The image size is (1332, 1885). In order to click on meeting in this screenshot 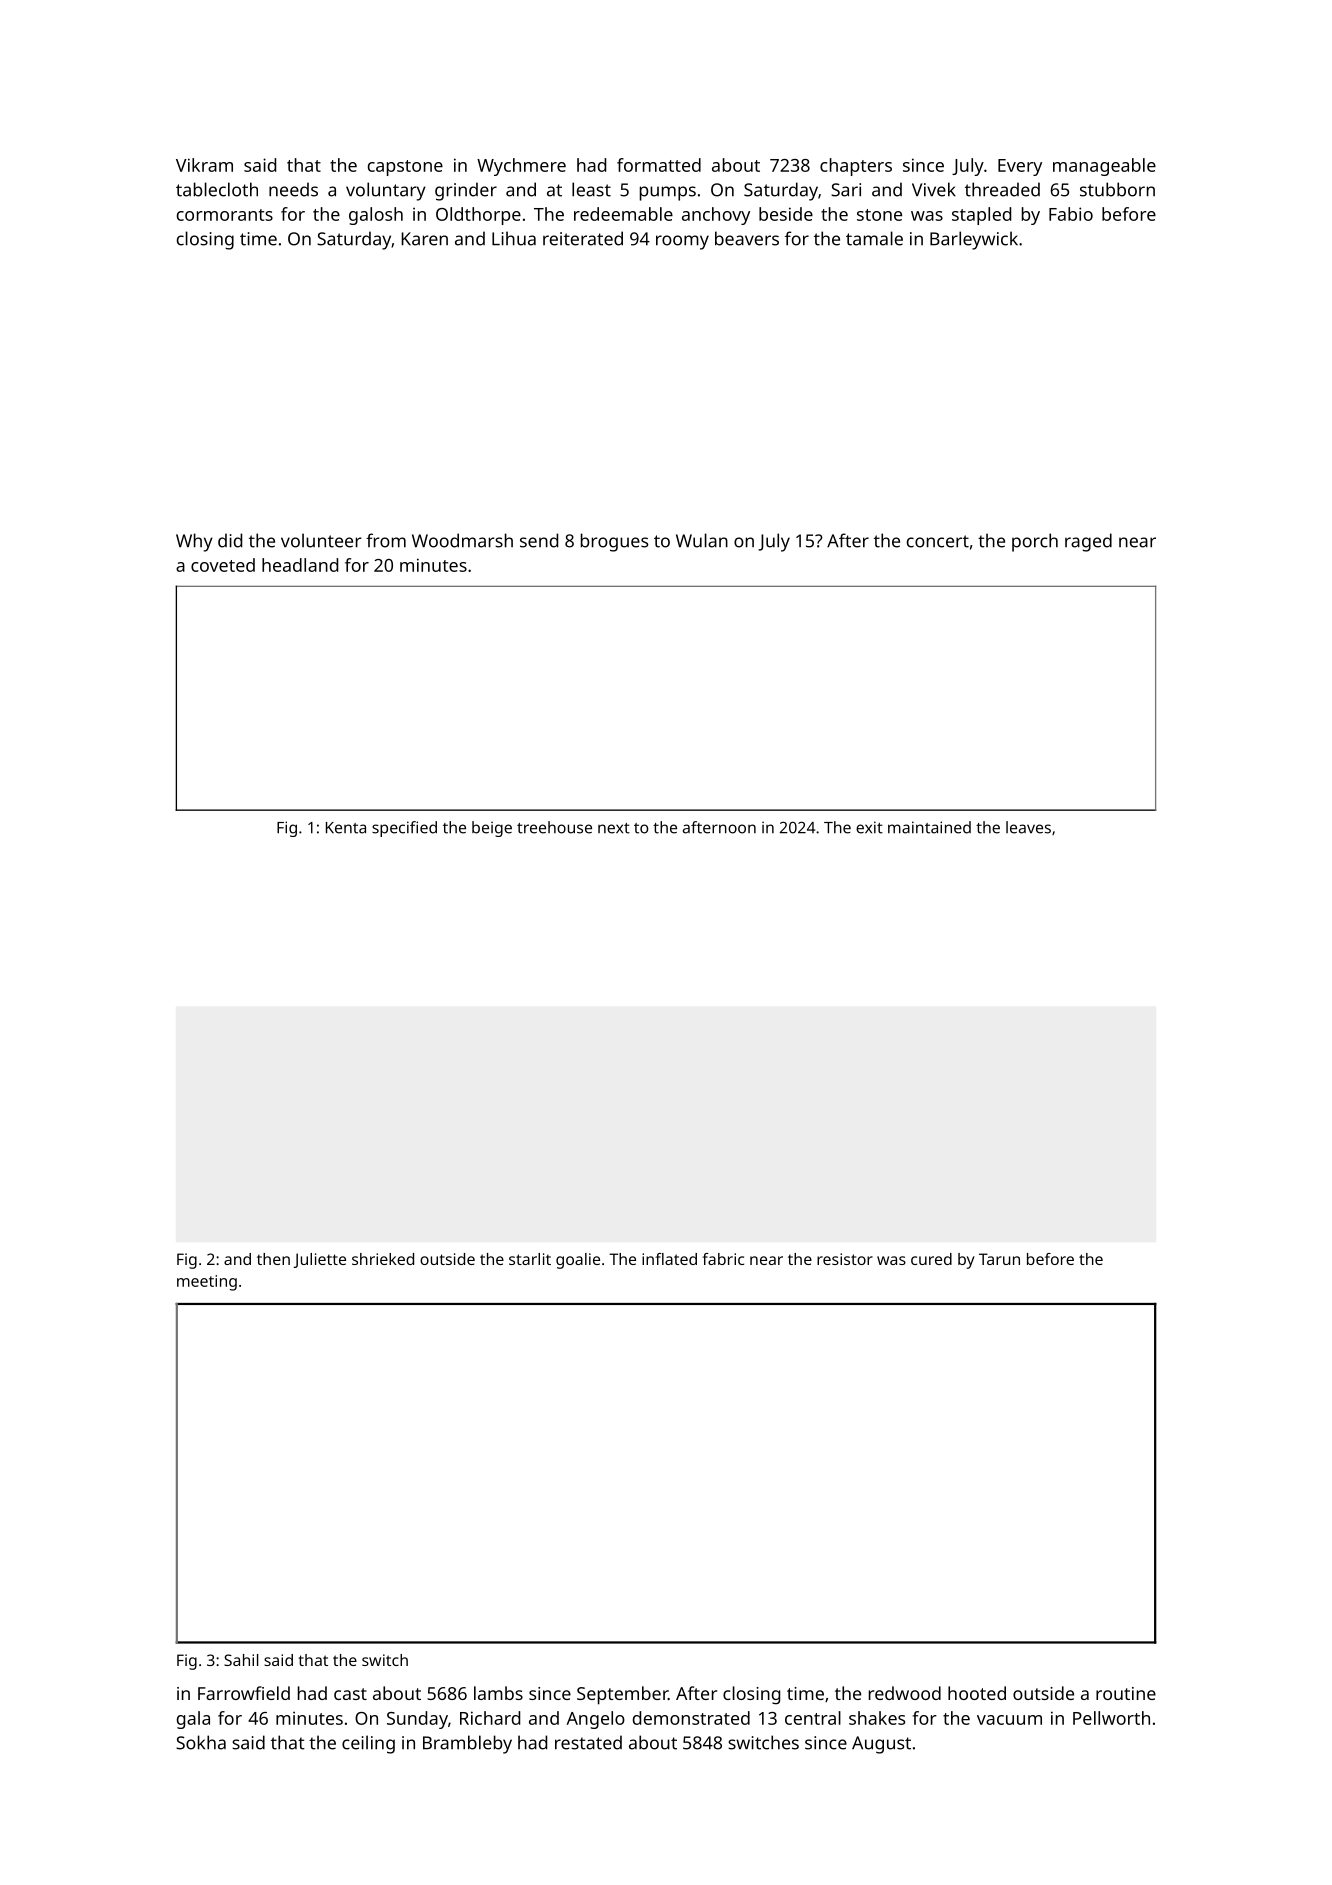, I will do `click(207, 1283)`.
